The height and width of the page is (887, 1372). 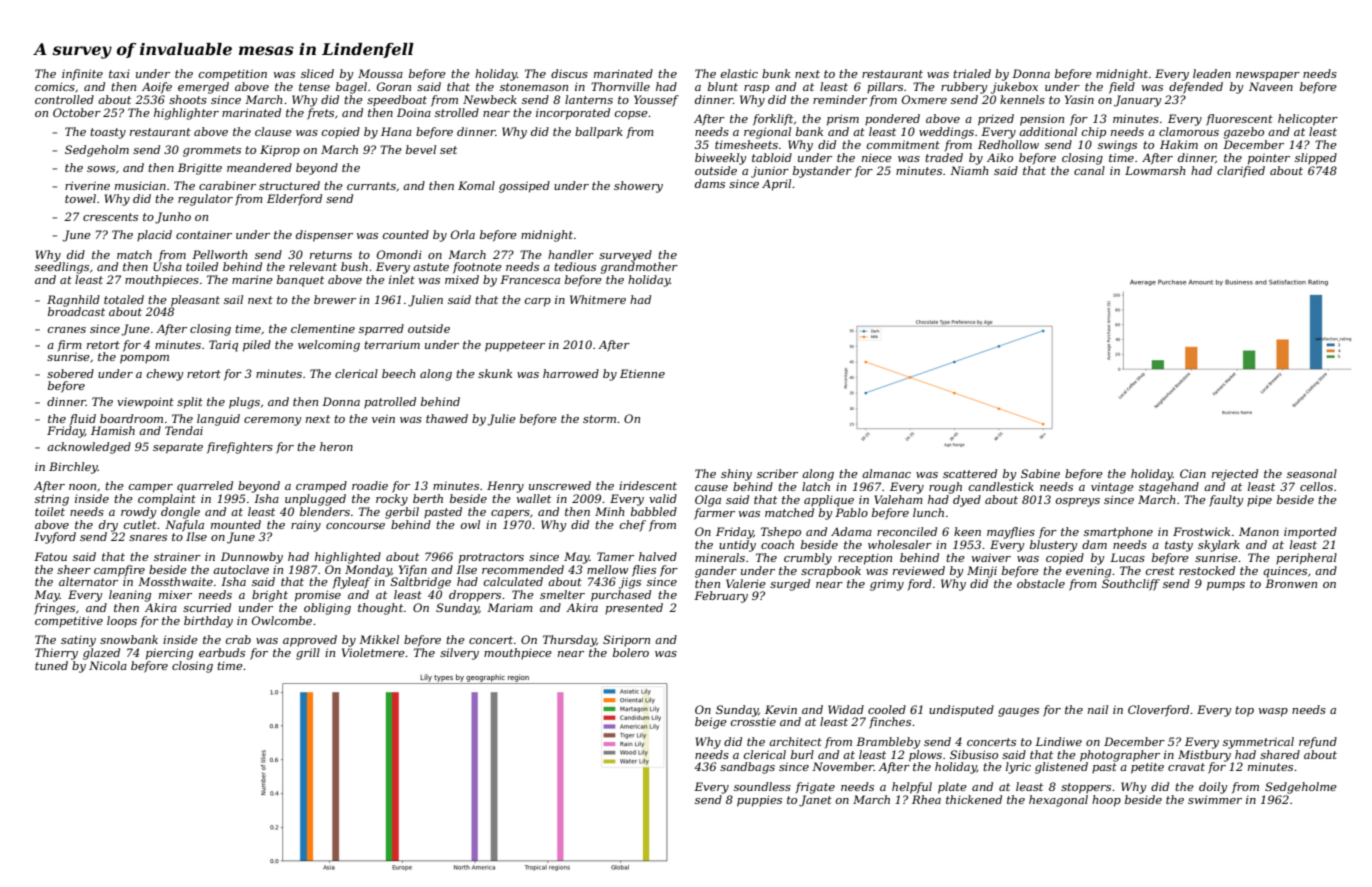 I want to click on stoppers, so click(x=1086, y=788).
